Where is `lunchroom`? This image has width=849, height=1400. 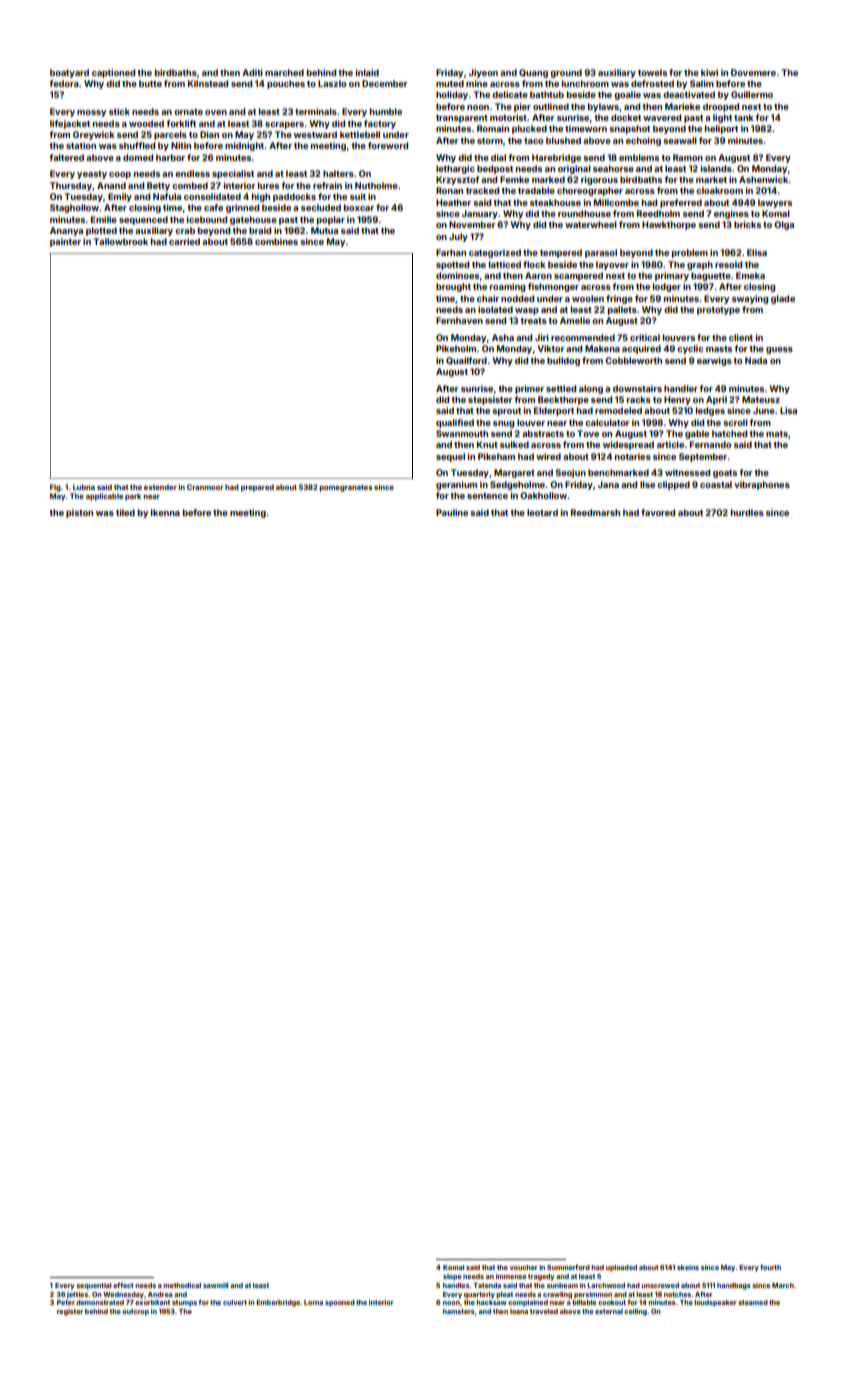
lunchroom is located at coordinates (585, 83).
